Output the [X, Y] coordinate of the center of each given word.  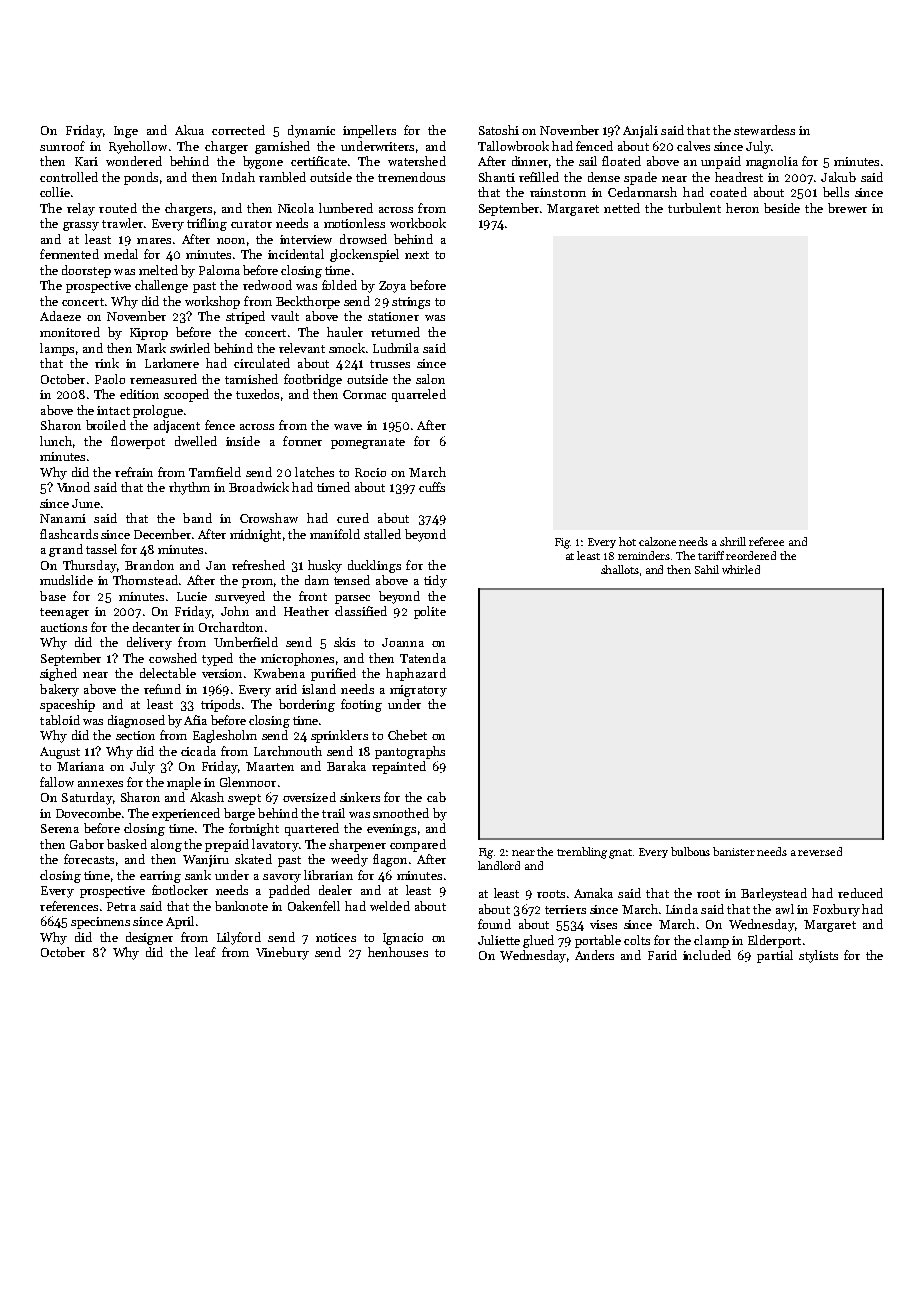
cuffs [432, 487]
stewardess [764, 130]
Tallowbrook [513, 146]
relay [81, 209]
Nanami [63, 518]
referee [766, 541]
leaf [205, 952]
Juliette [499, 940]
